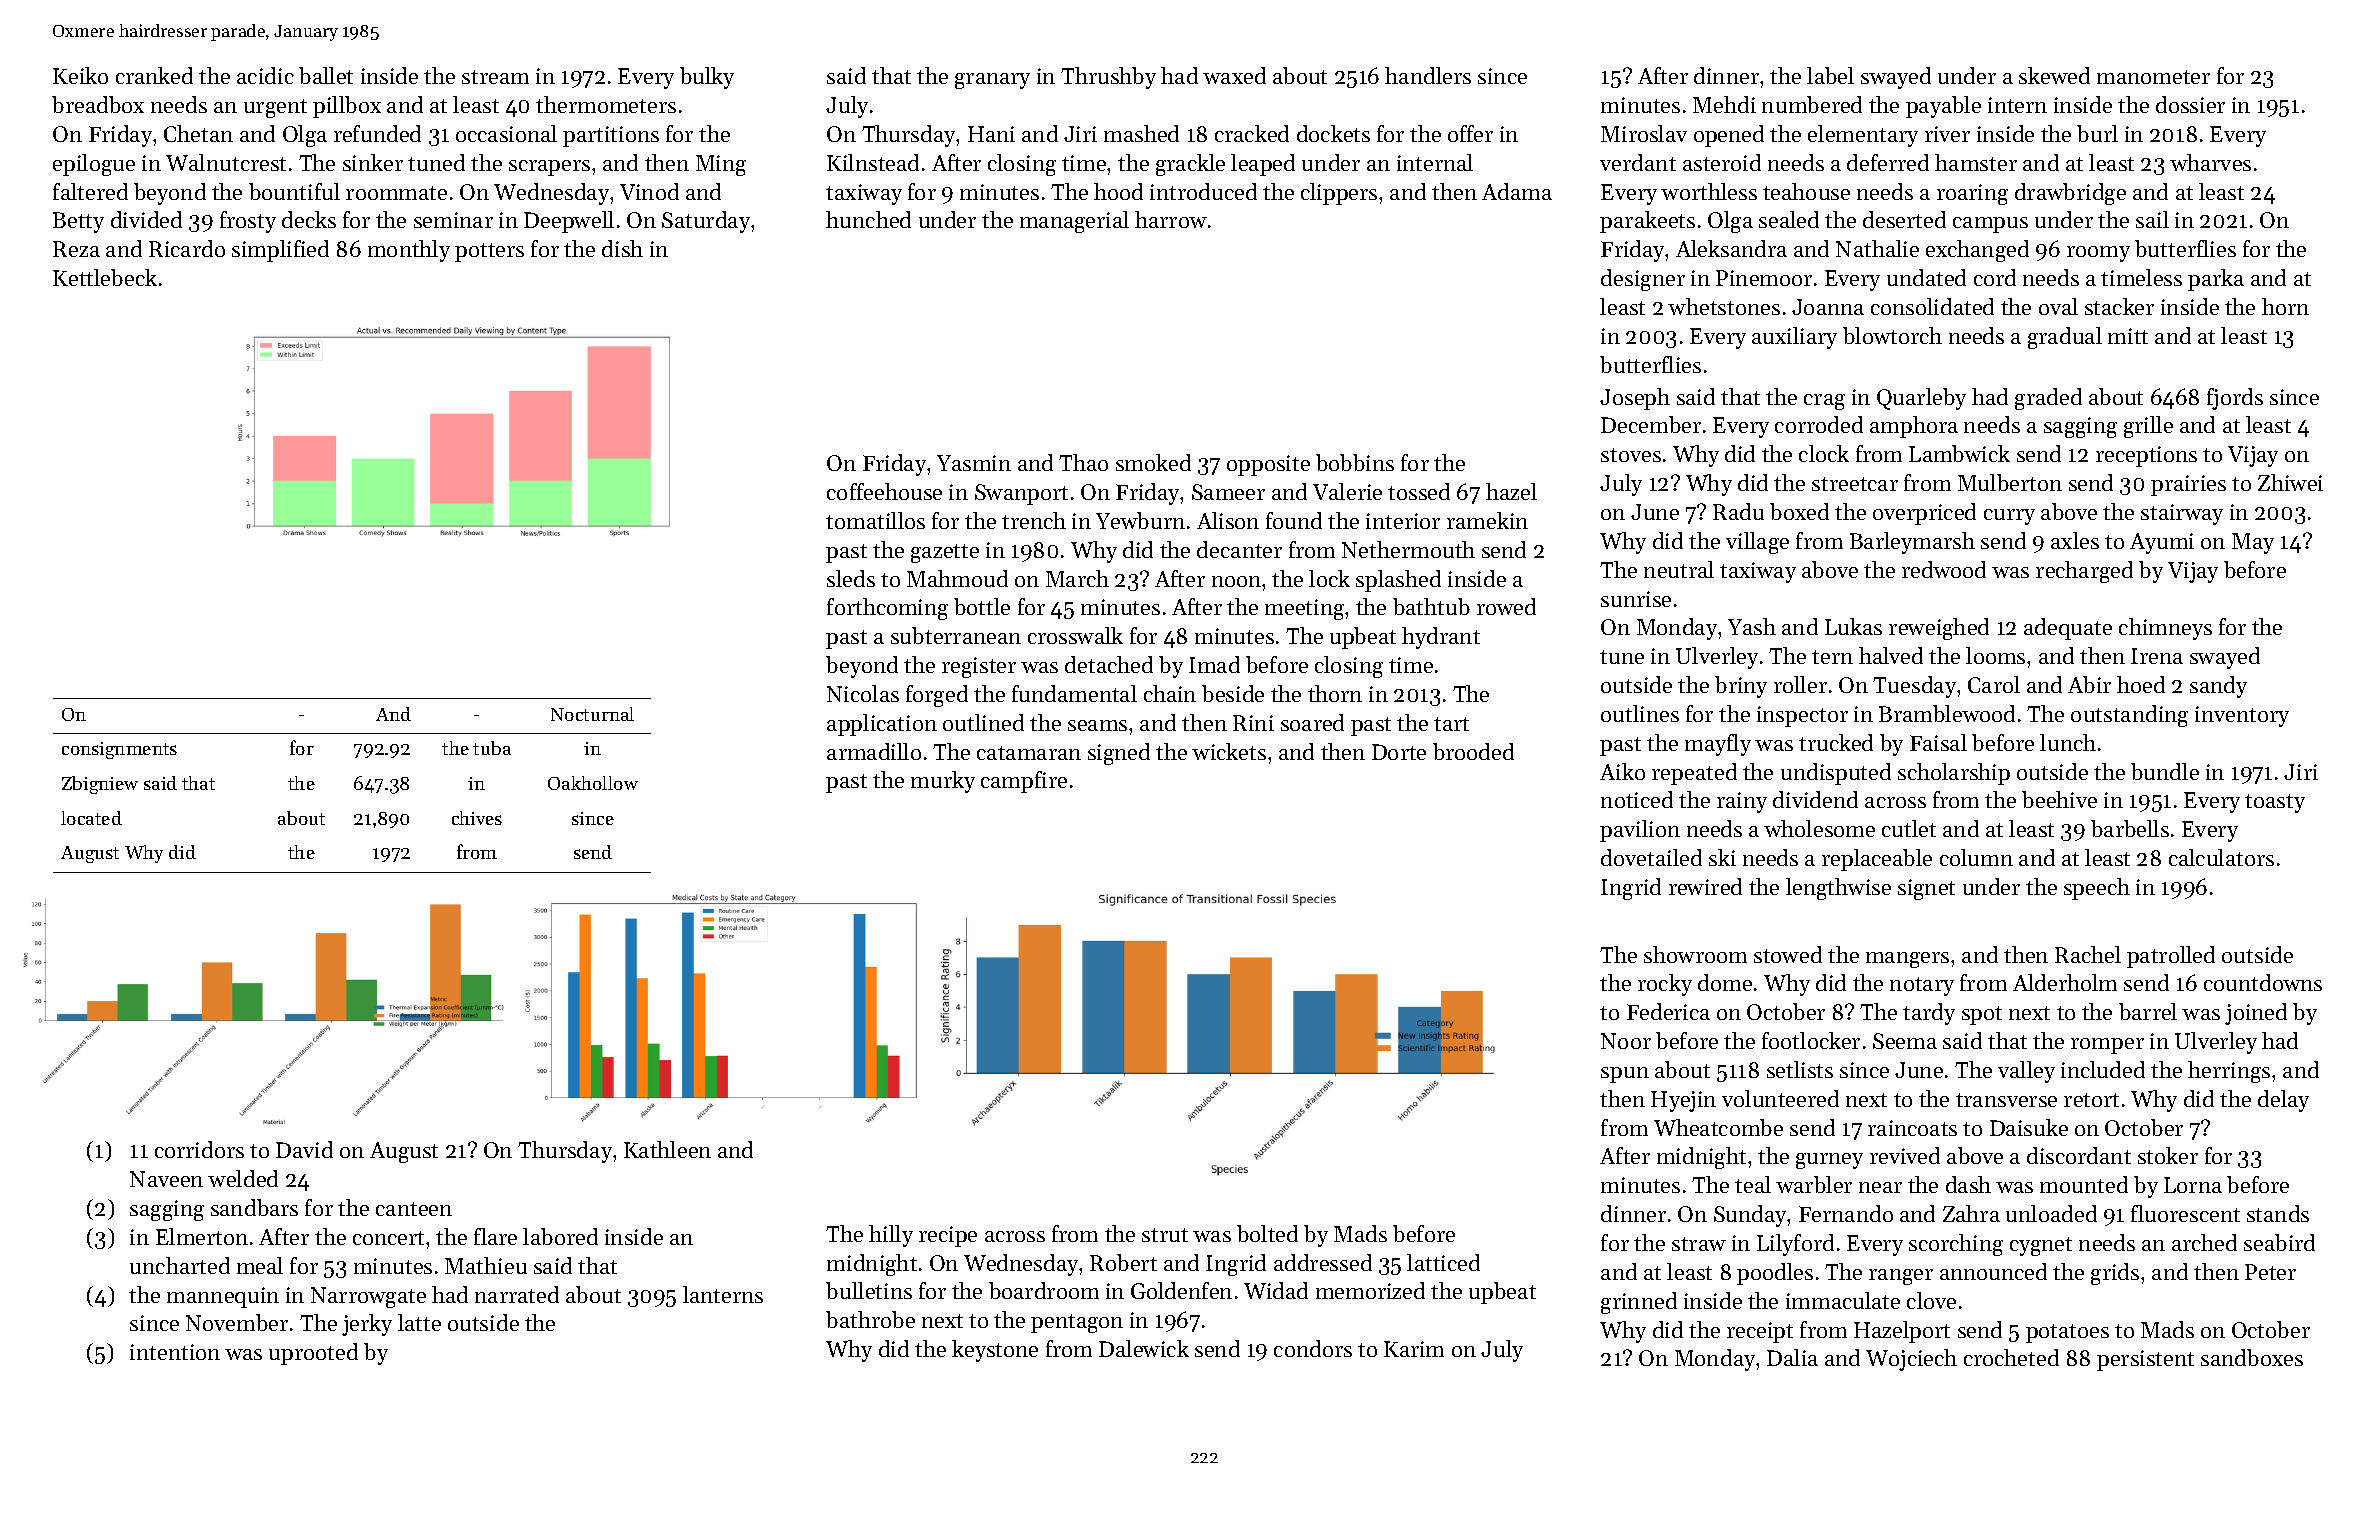  Describe the element at coordinates (875, 520) in the screenshot. I see `tomatillos` at that location.
